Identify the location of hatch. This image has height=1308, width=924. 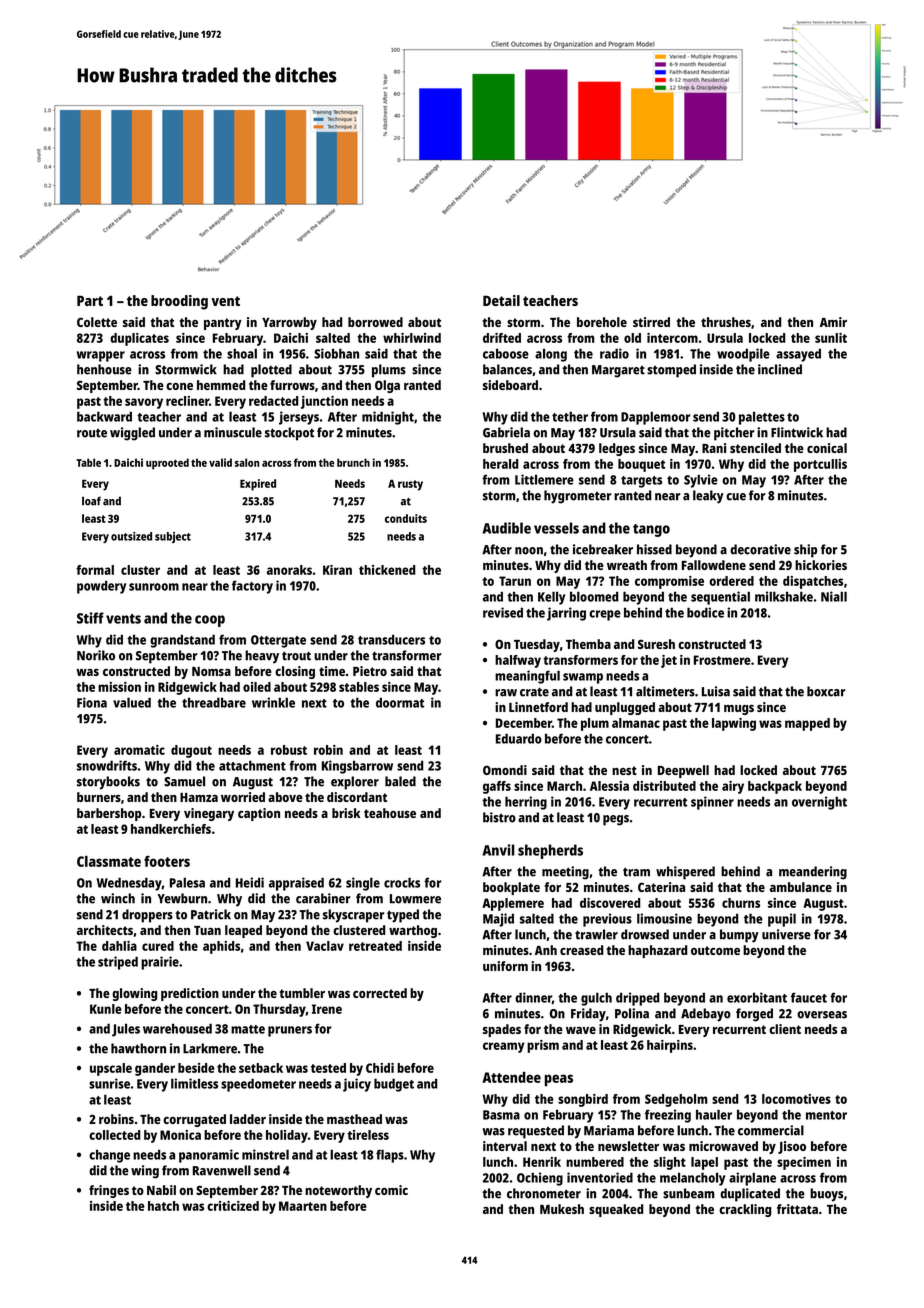
(163, 1206).
